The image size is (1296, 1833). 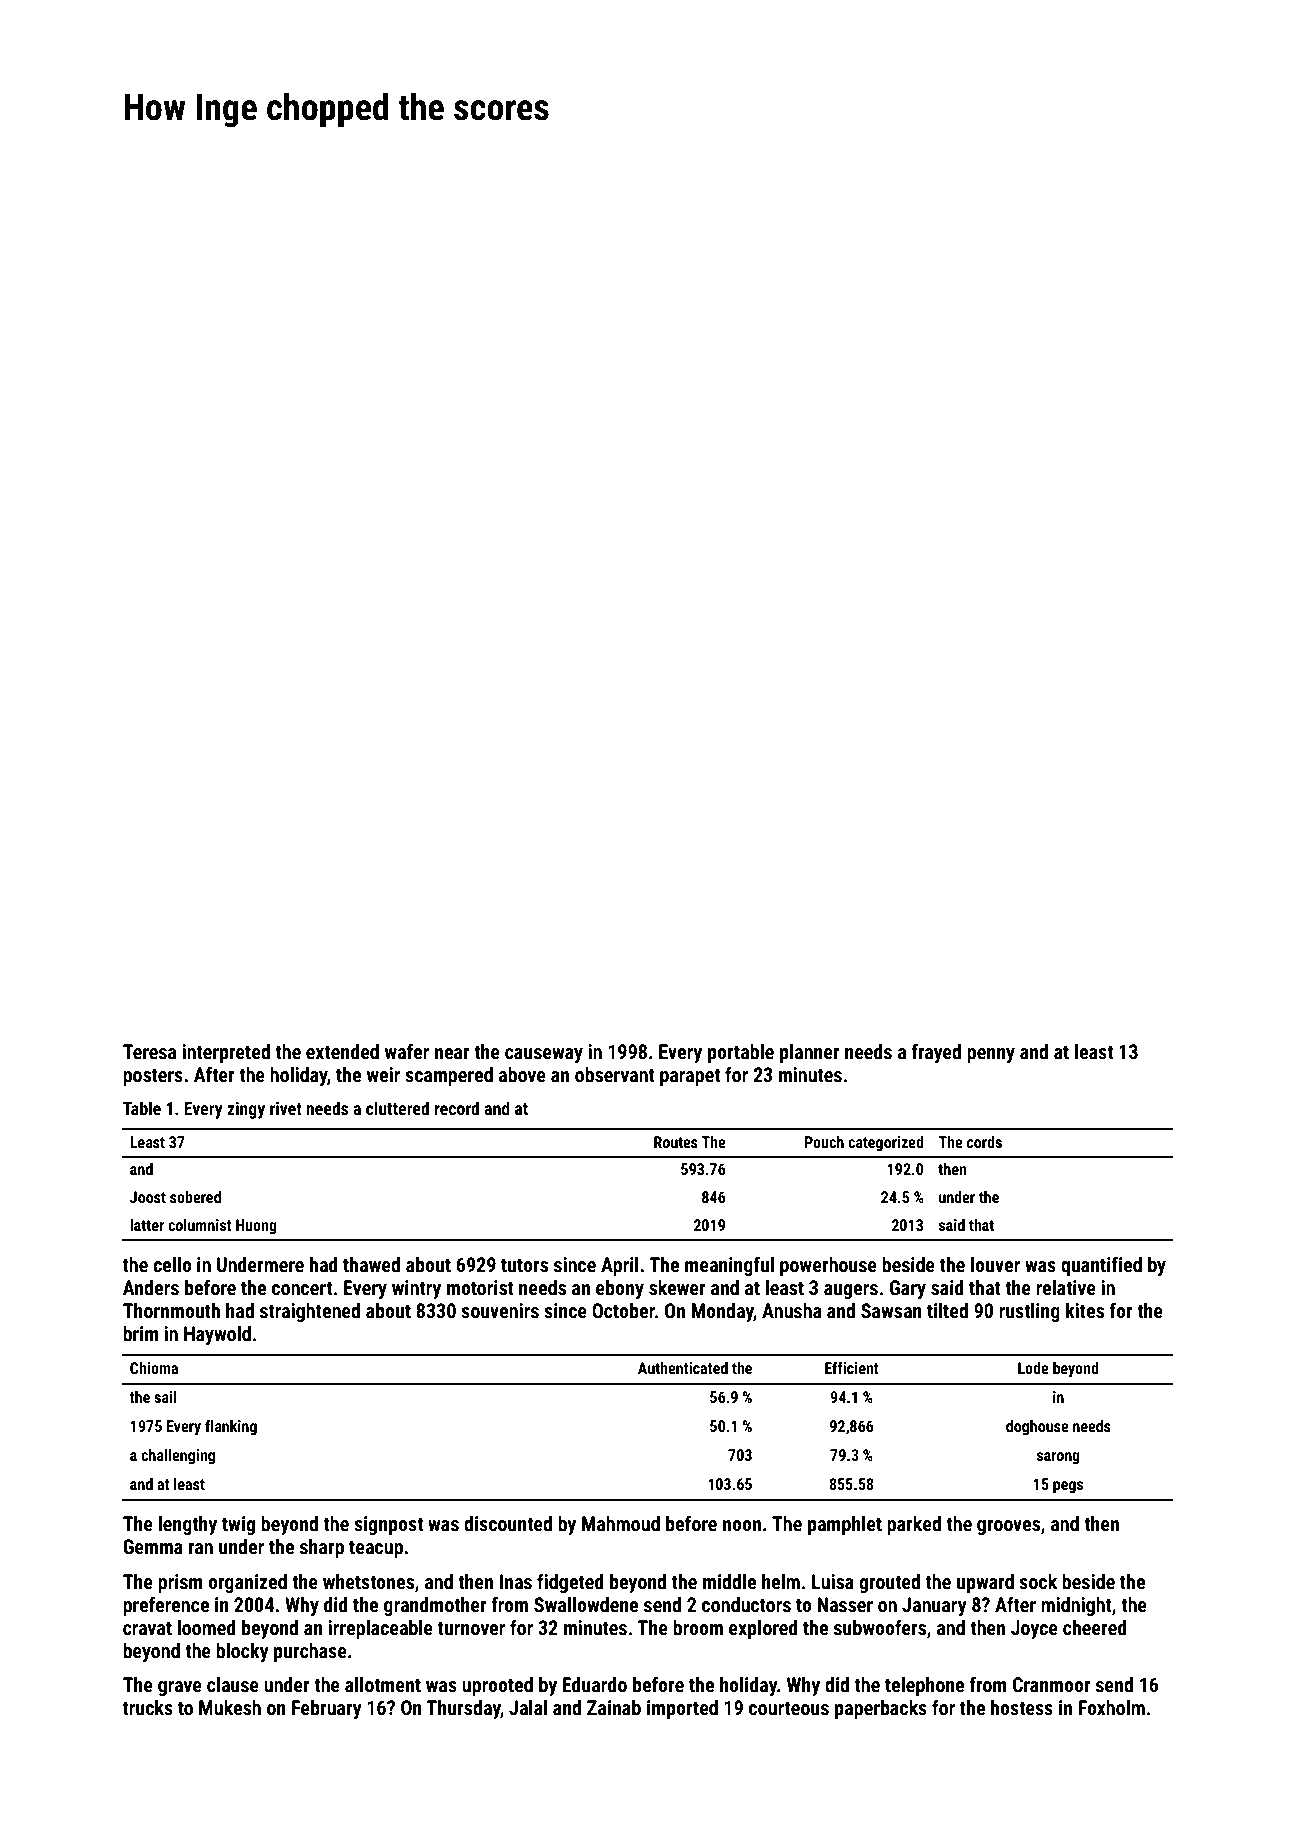 What do you see at coordinates (810, 1053) in the screenshot?
I see `planner` at bounding box center [810, 1053].
